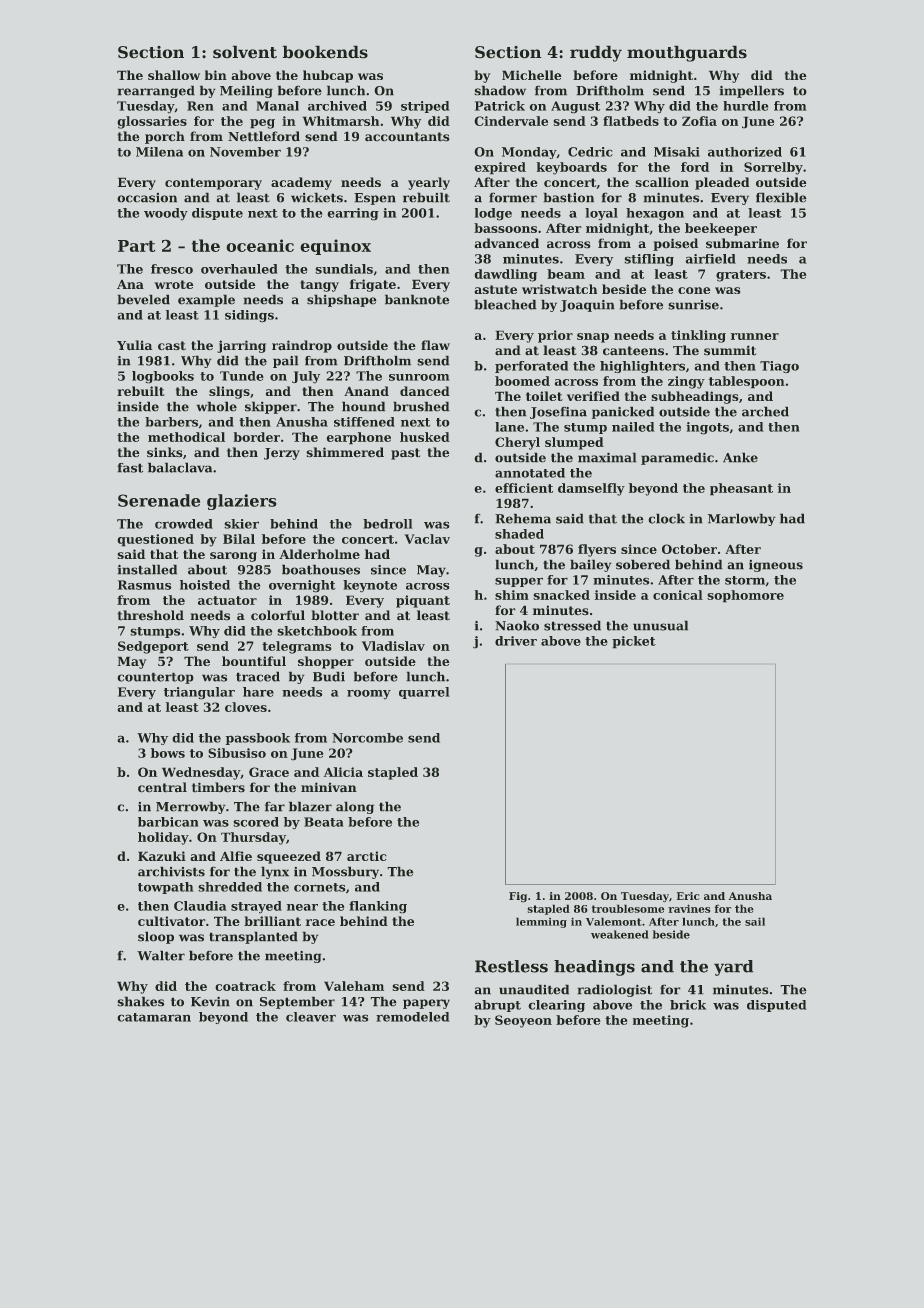  What do you see at coordinates (154, 1017) in the page?
I see `catamaran` at bounding box center [154, 1017].
